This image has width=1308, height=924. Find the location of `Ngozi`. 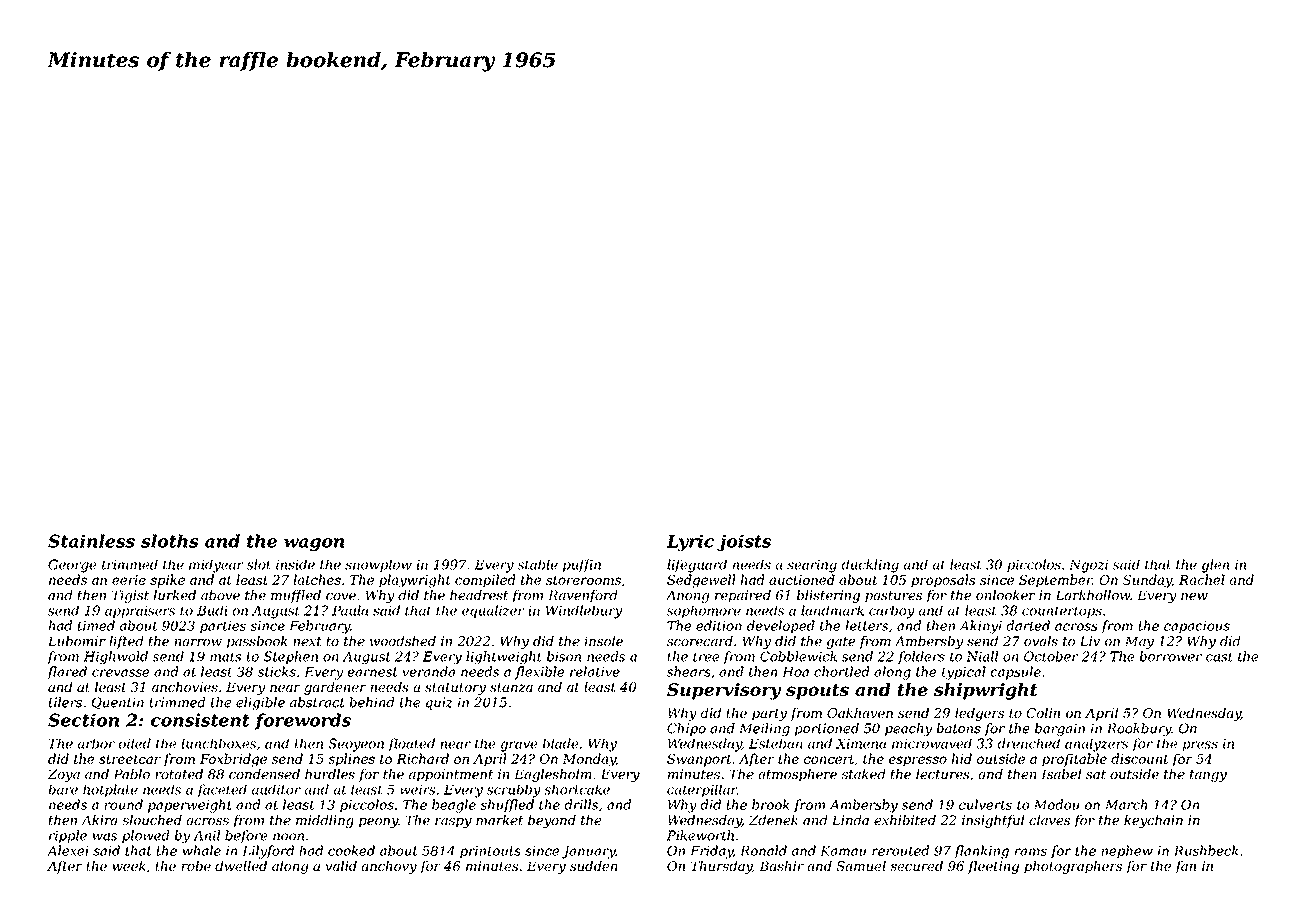

Ngozi is located at coordinates (1088, 566).
